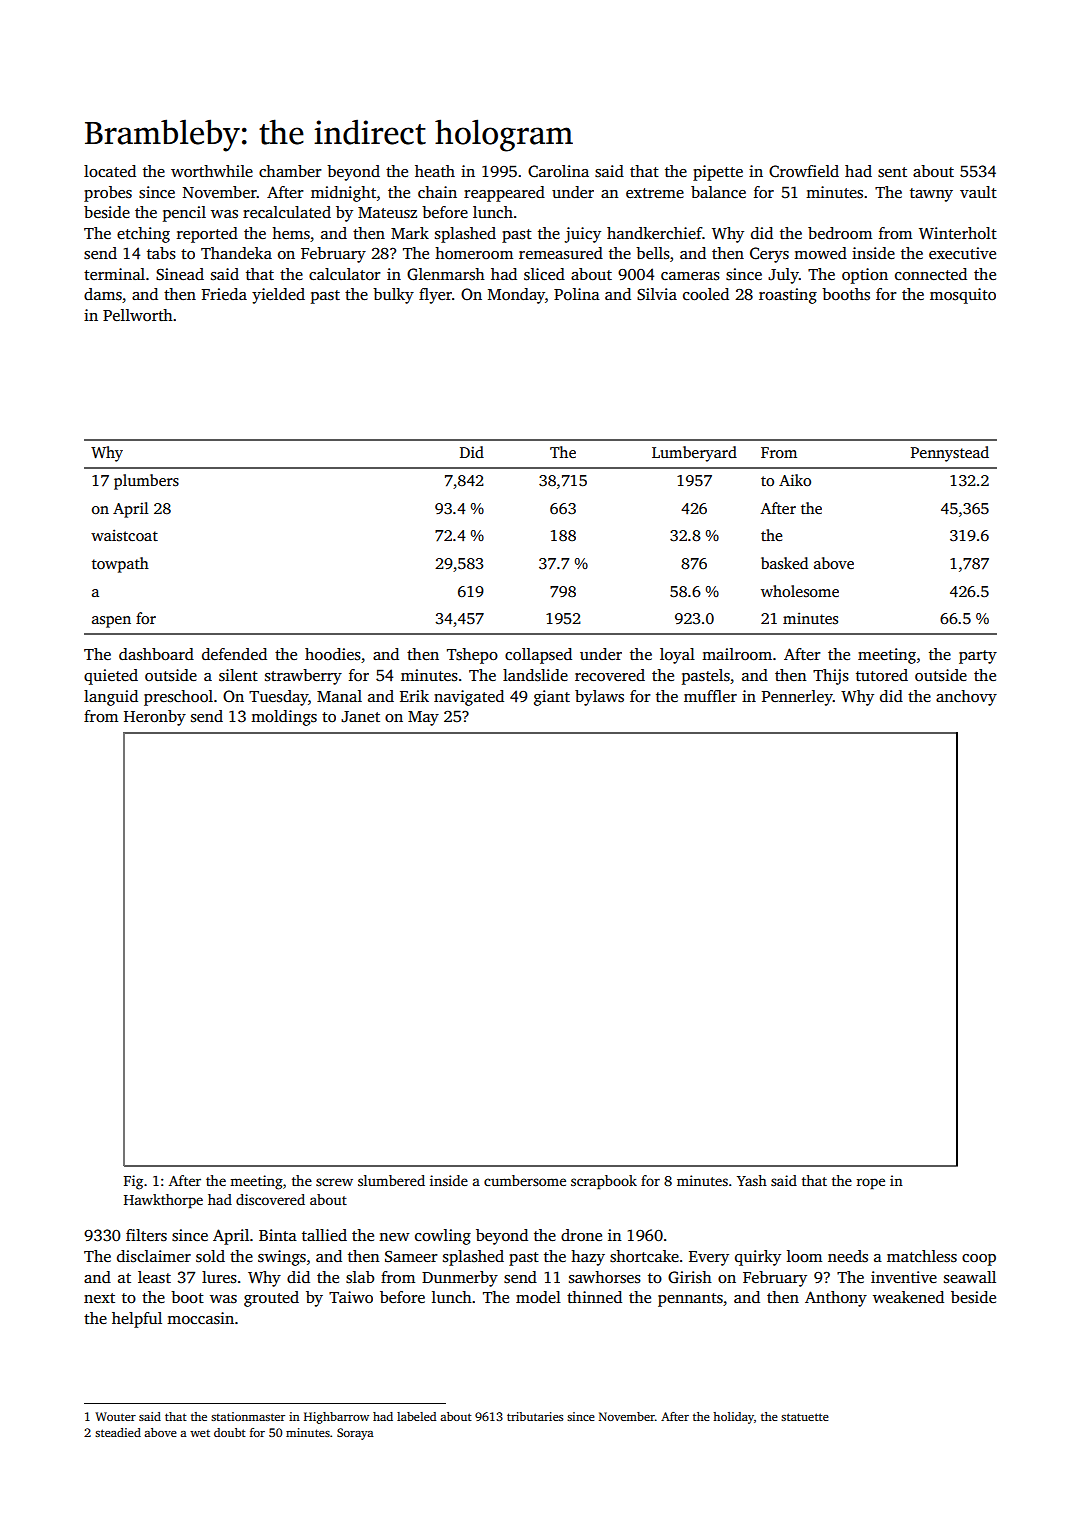 The height and width of the screenshot is (1529, 1081). I want to click on stationmaster, so click(248, 1416).
